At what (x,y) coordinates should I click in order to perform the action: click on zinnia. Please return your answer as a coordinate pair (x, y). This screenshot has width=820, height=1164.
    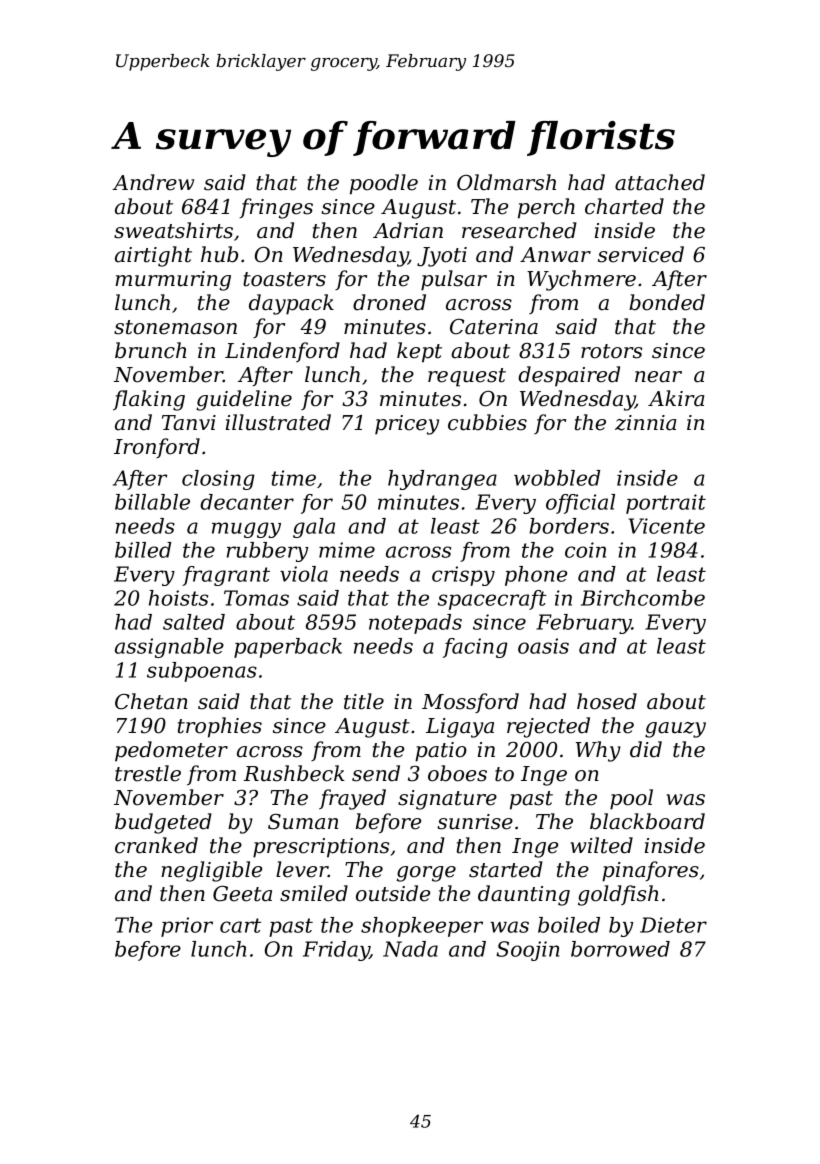
    Looking at the image, I should click on (645, 423).
